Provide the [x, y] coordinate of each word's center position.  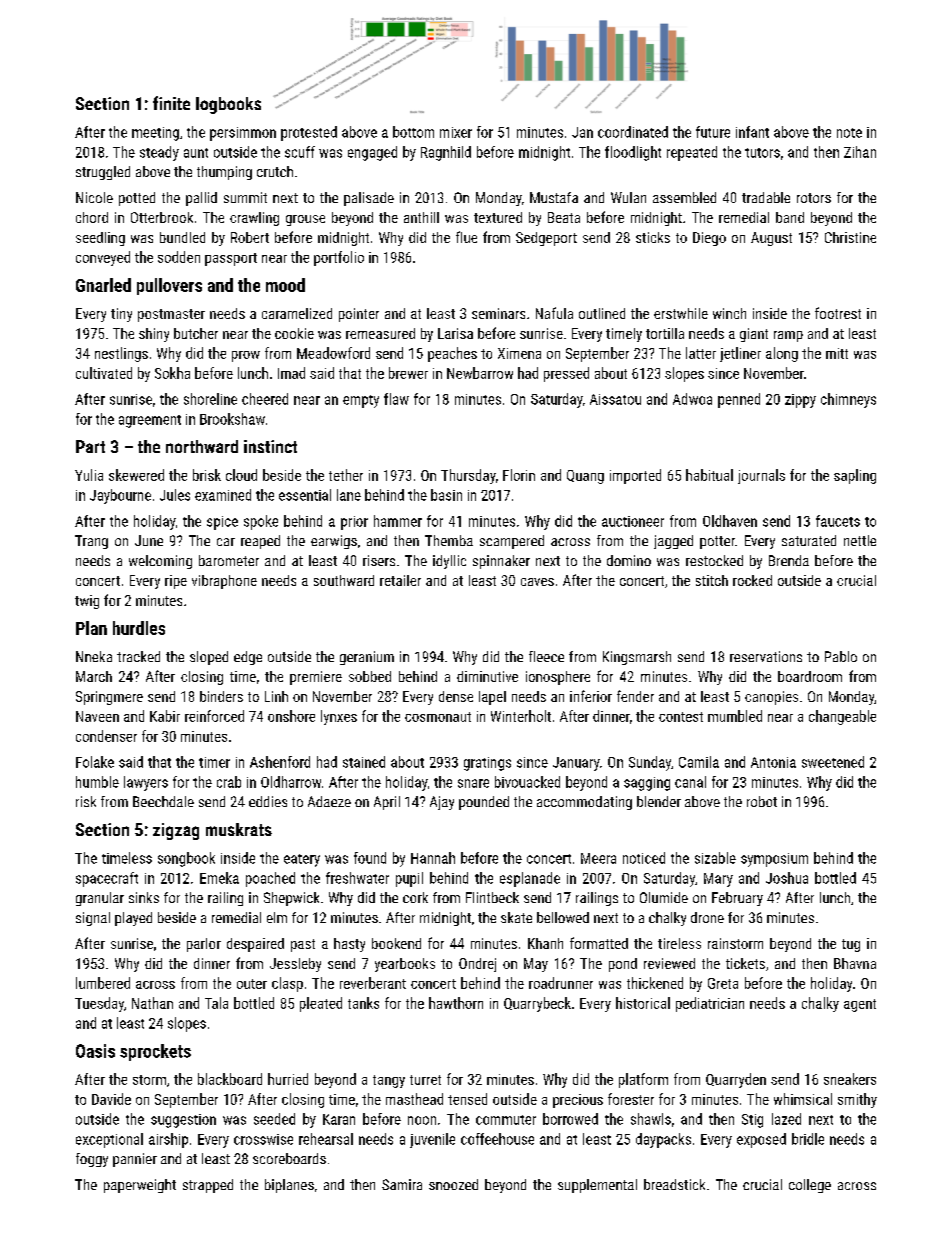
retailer [400, 580]
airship [168, 1140]
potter [717, 542]
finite [171, 103]
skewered [136, 475]
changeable [842, 717]
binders [221, 696]
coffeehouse [497, 1139]
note [849, 133]
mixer [456, 132]
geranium [367, 658]
